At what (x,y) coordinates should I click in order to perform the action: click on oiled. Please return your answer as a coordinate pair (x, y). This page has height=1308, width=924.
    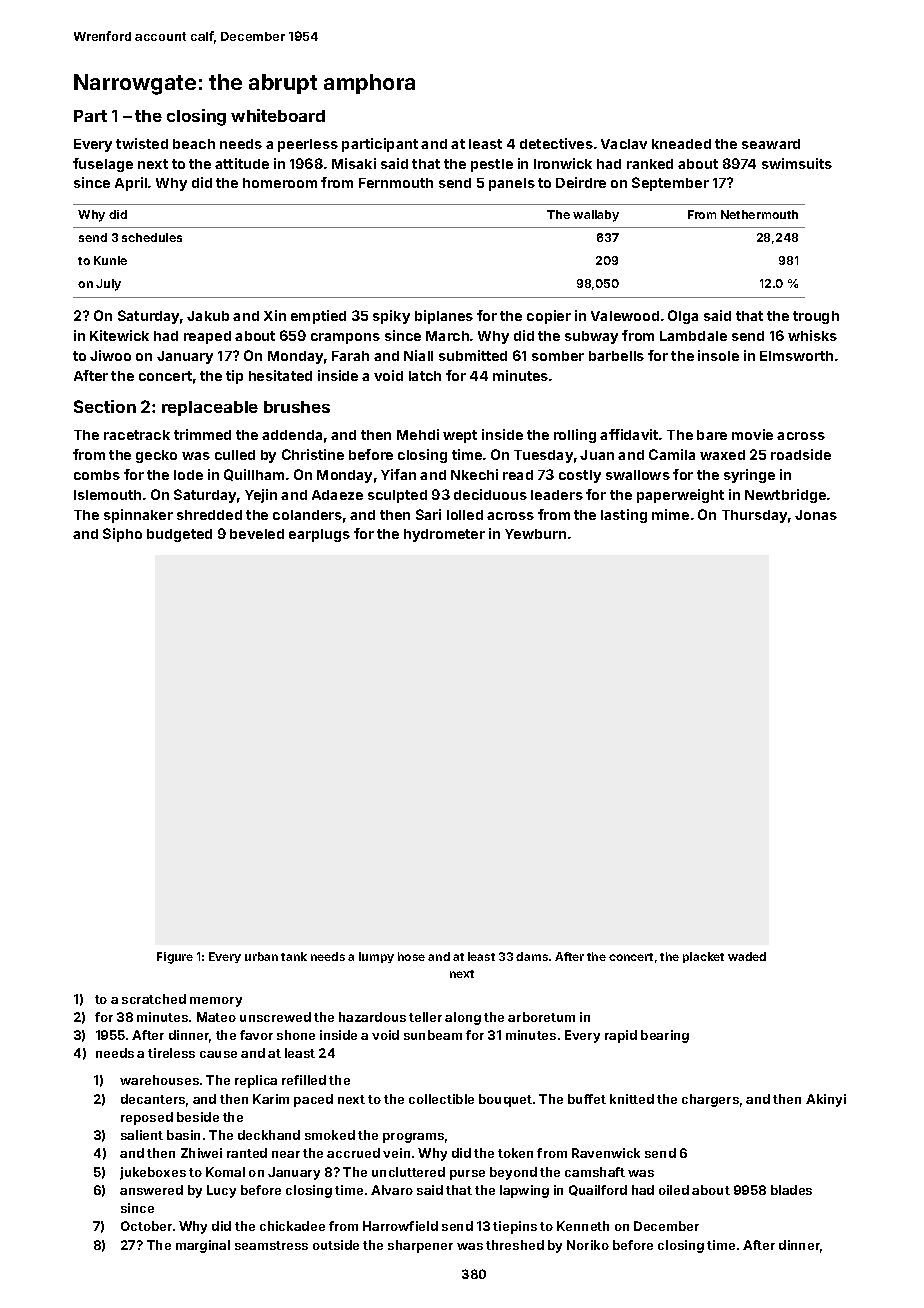
    Looking at the image, I should click on (674, 1190).
